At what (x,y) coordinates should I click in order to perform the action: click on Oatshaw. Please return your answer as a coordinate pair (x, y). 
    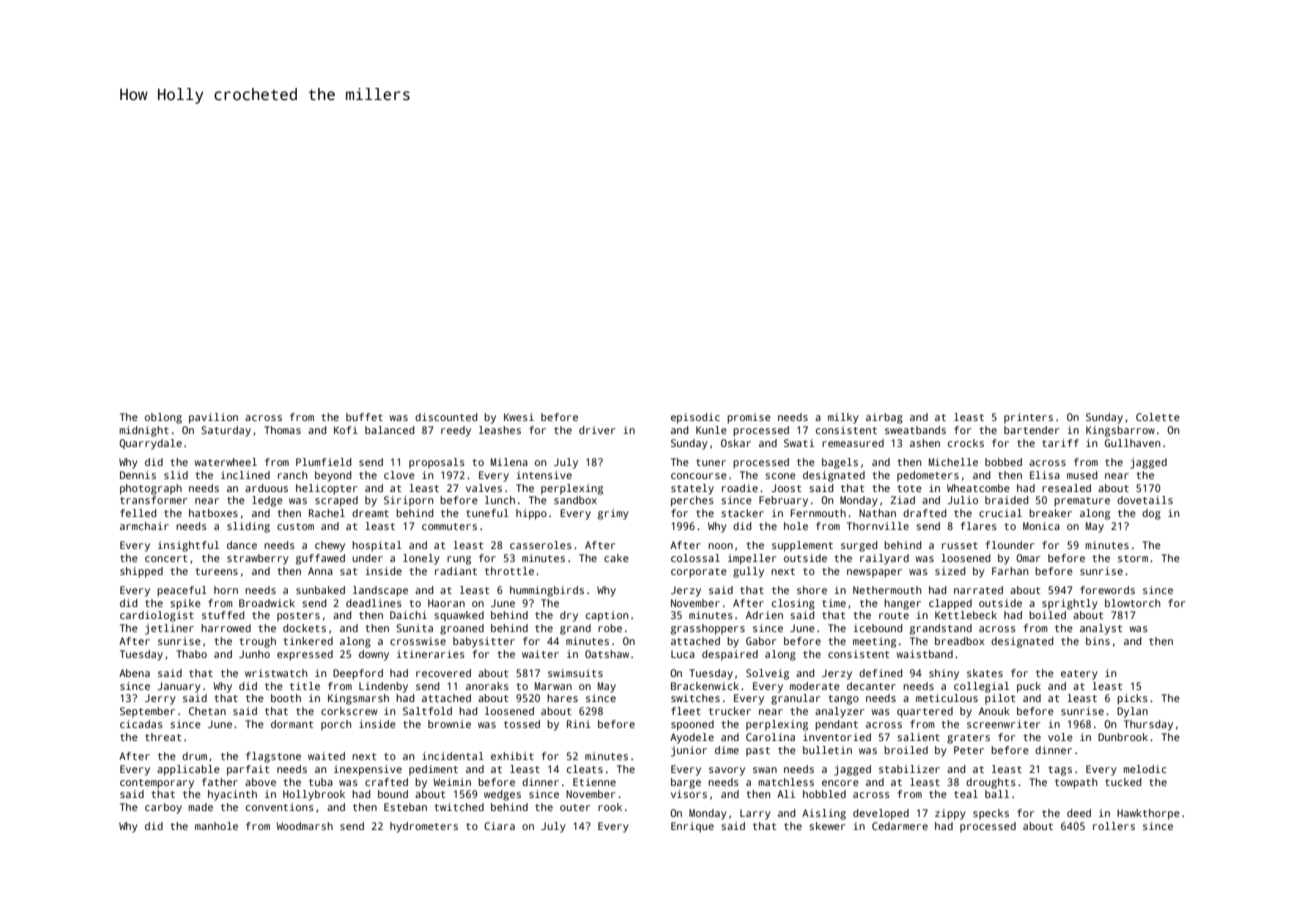
    Looking at the image, I should click on (607, 654).
